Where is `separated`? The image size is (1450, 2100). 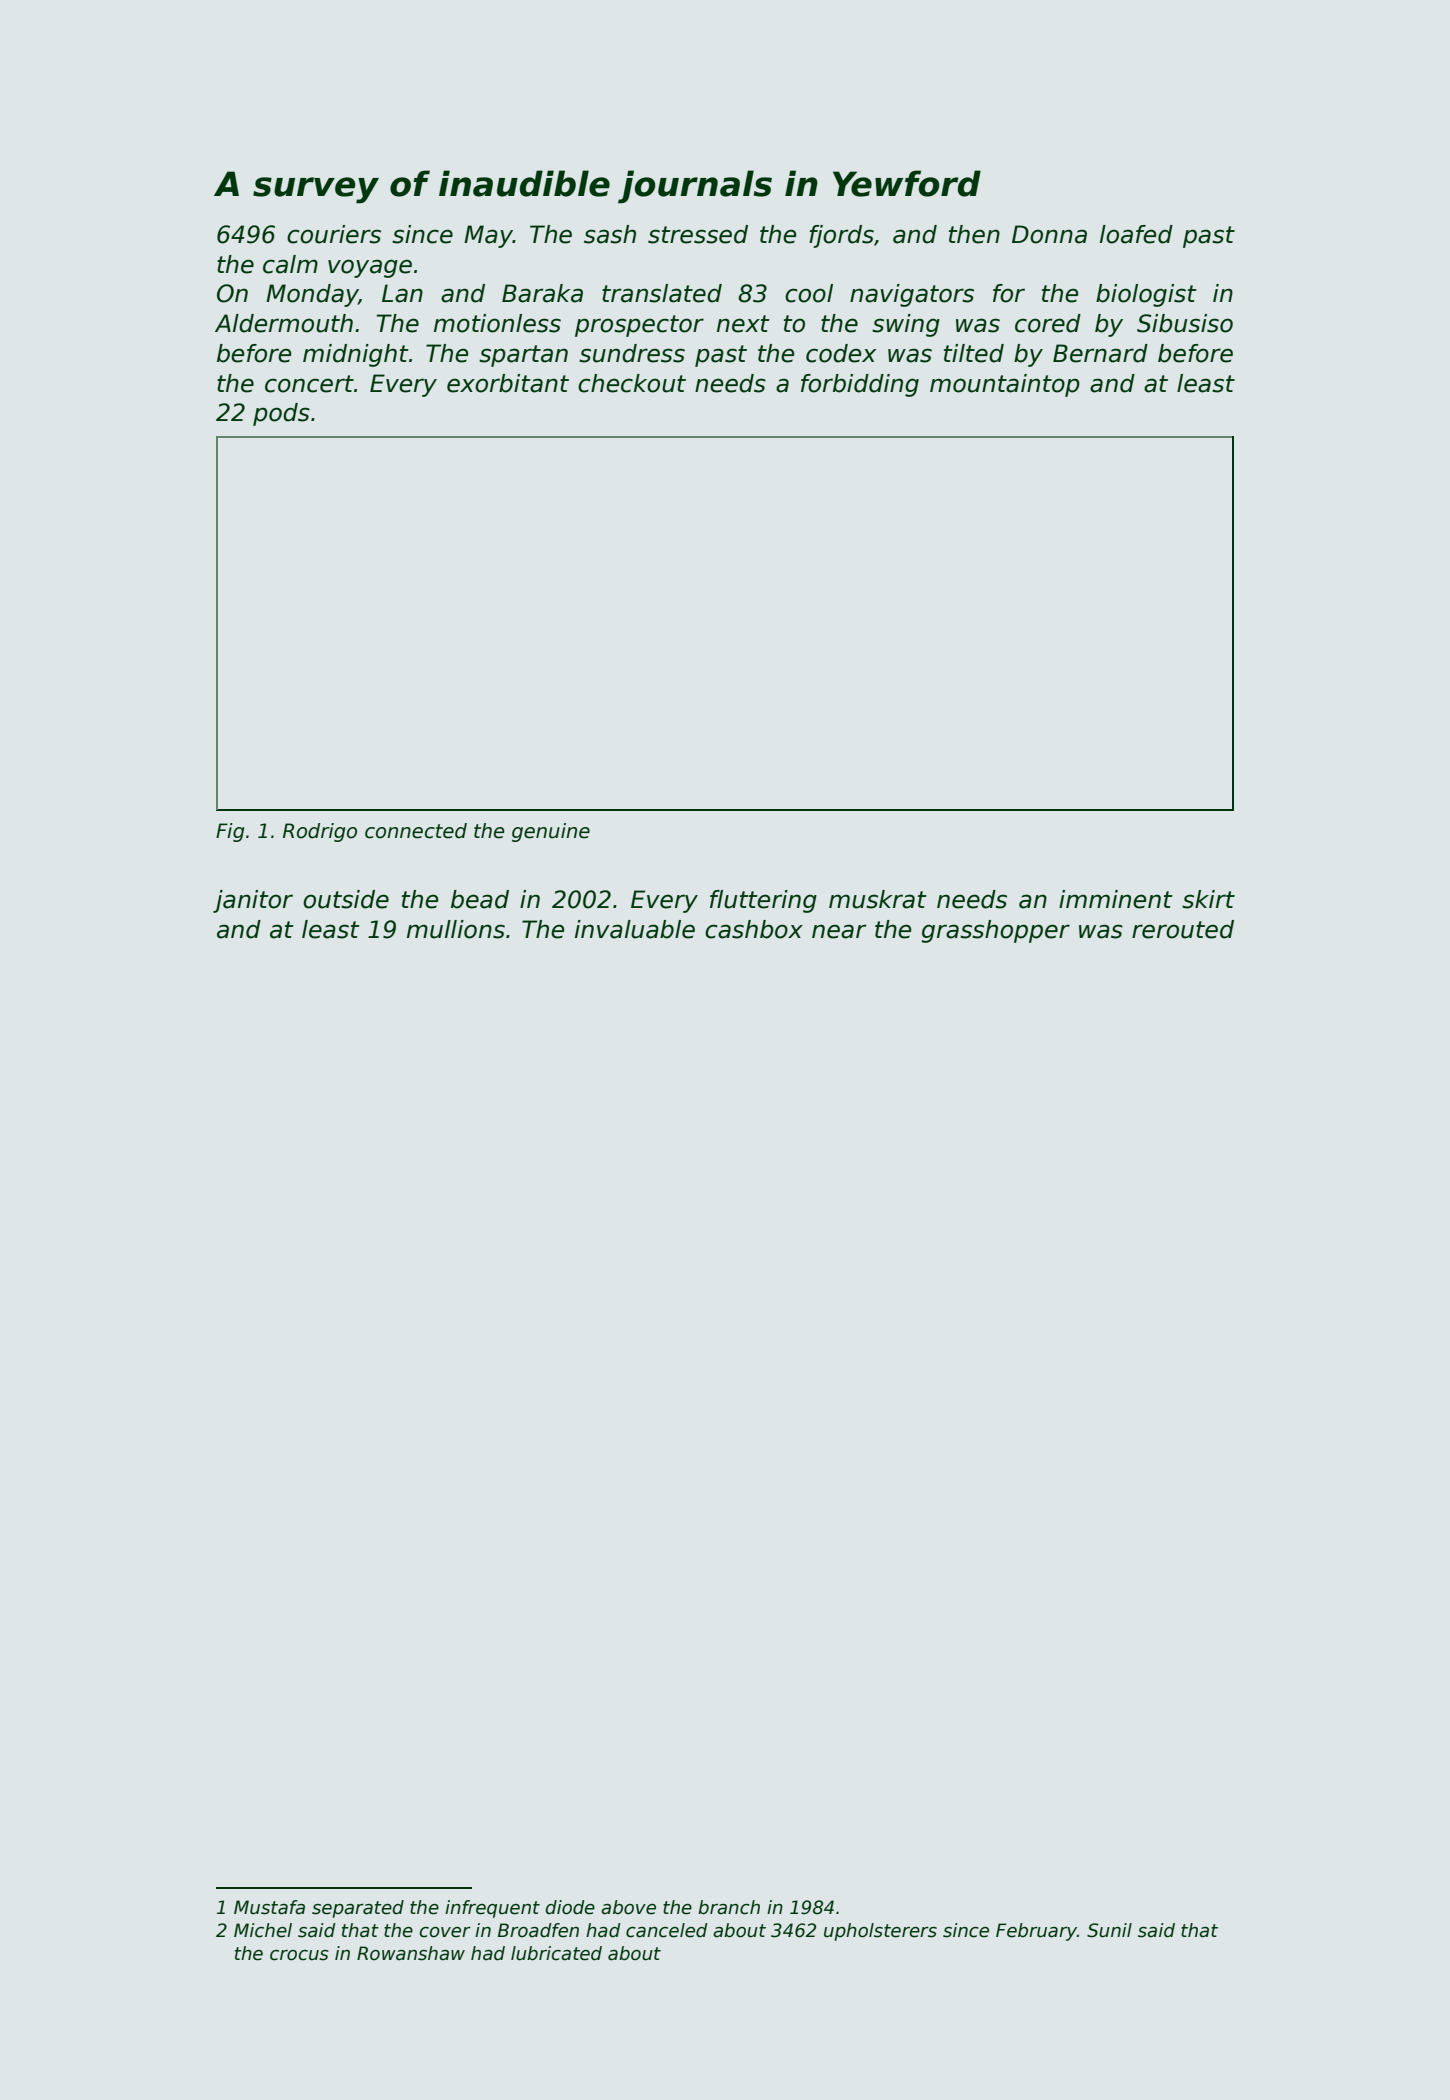 separated is located at coordinates (358, 1909).
